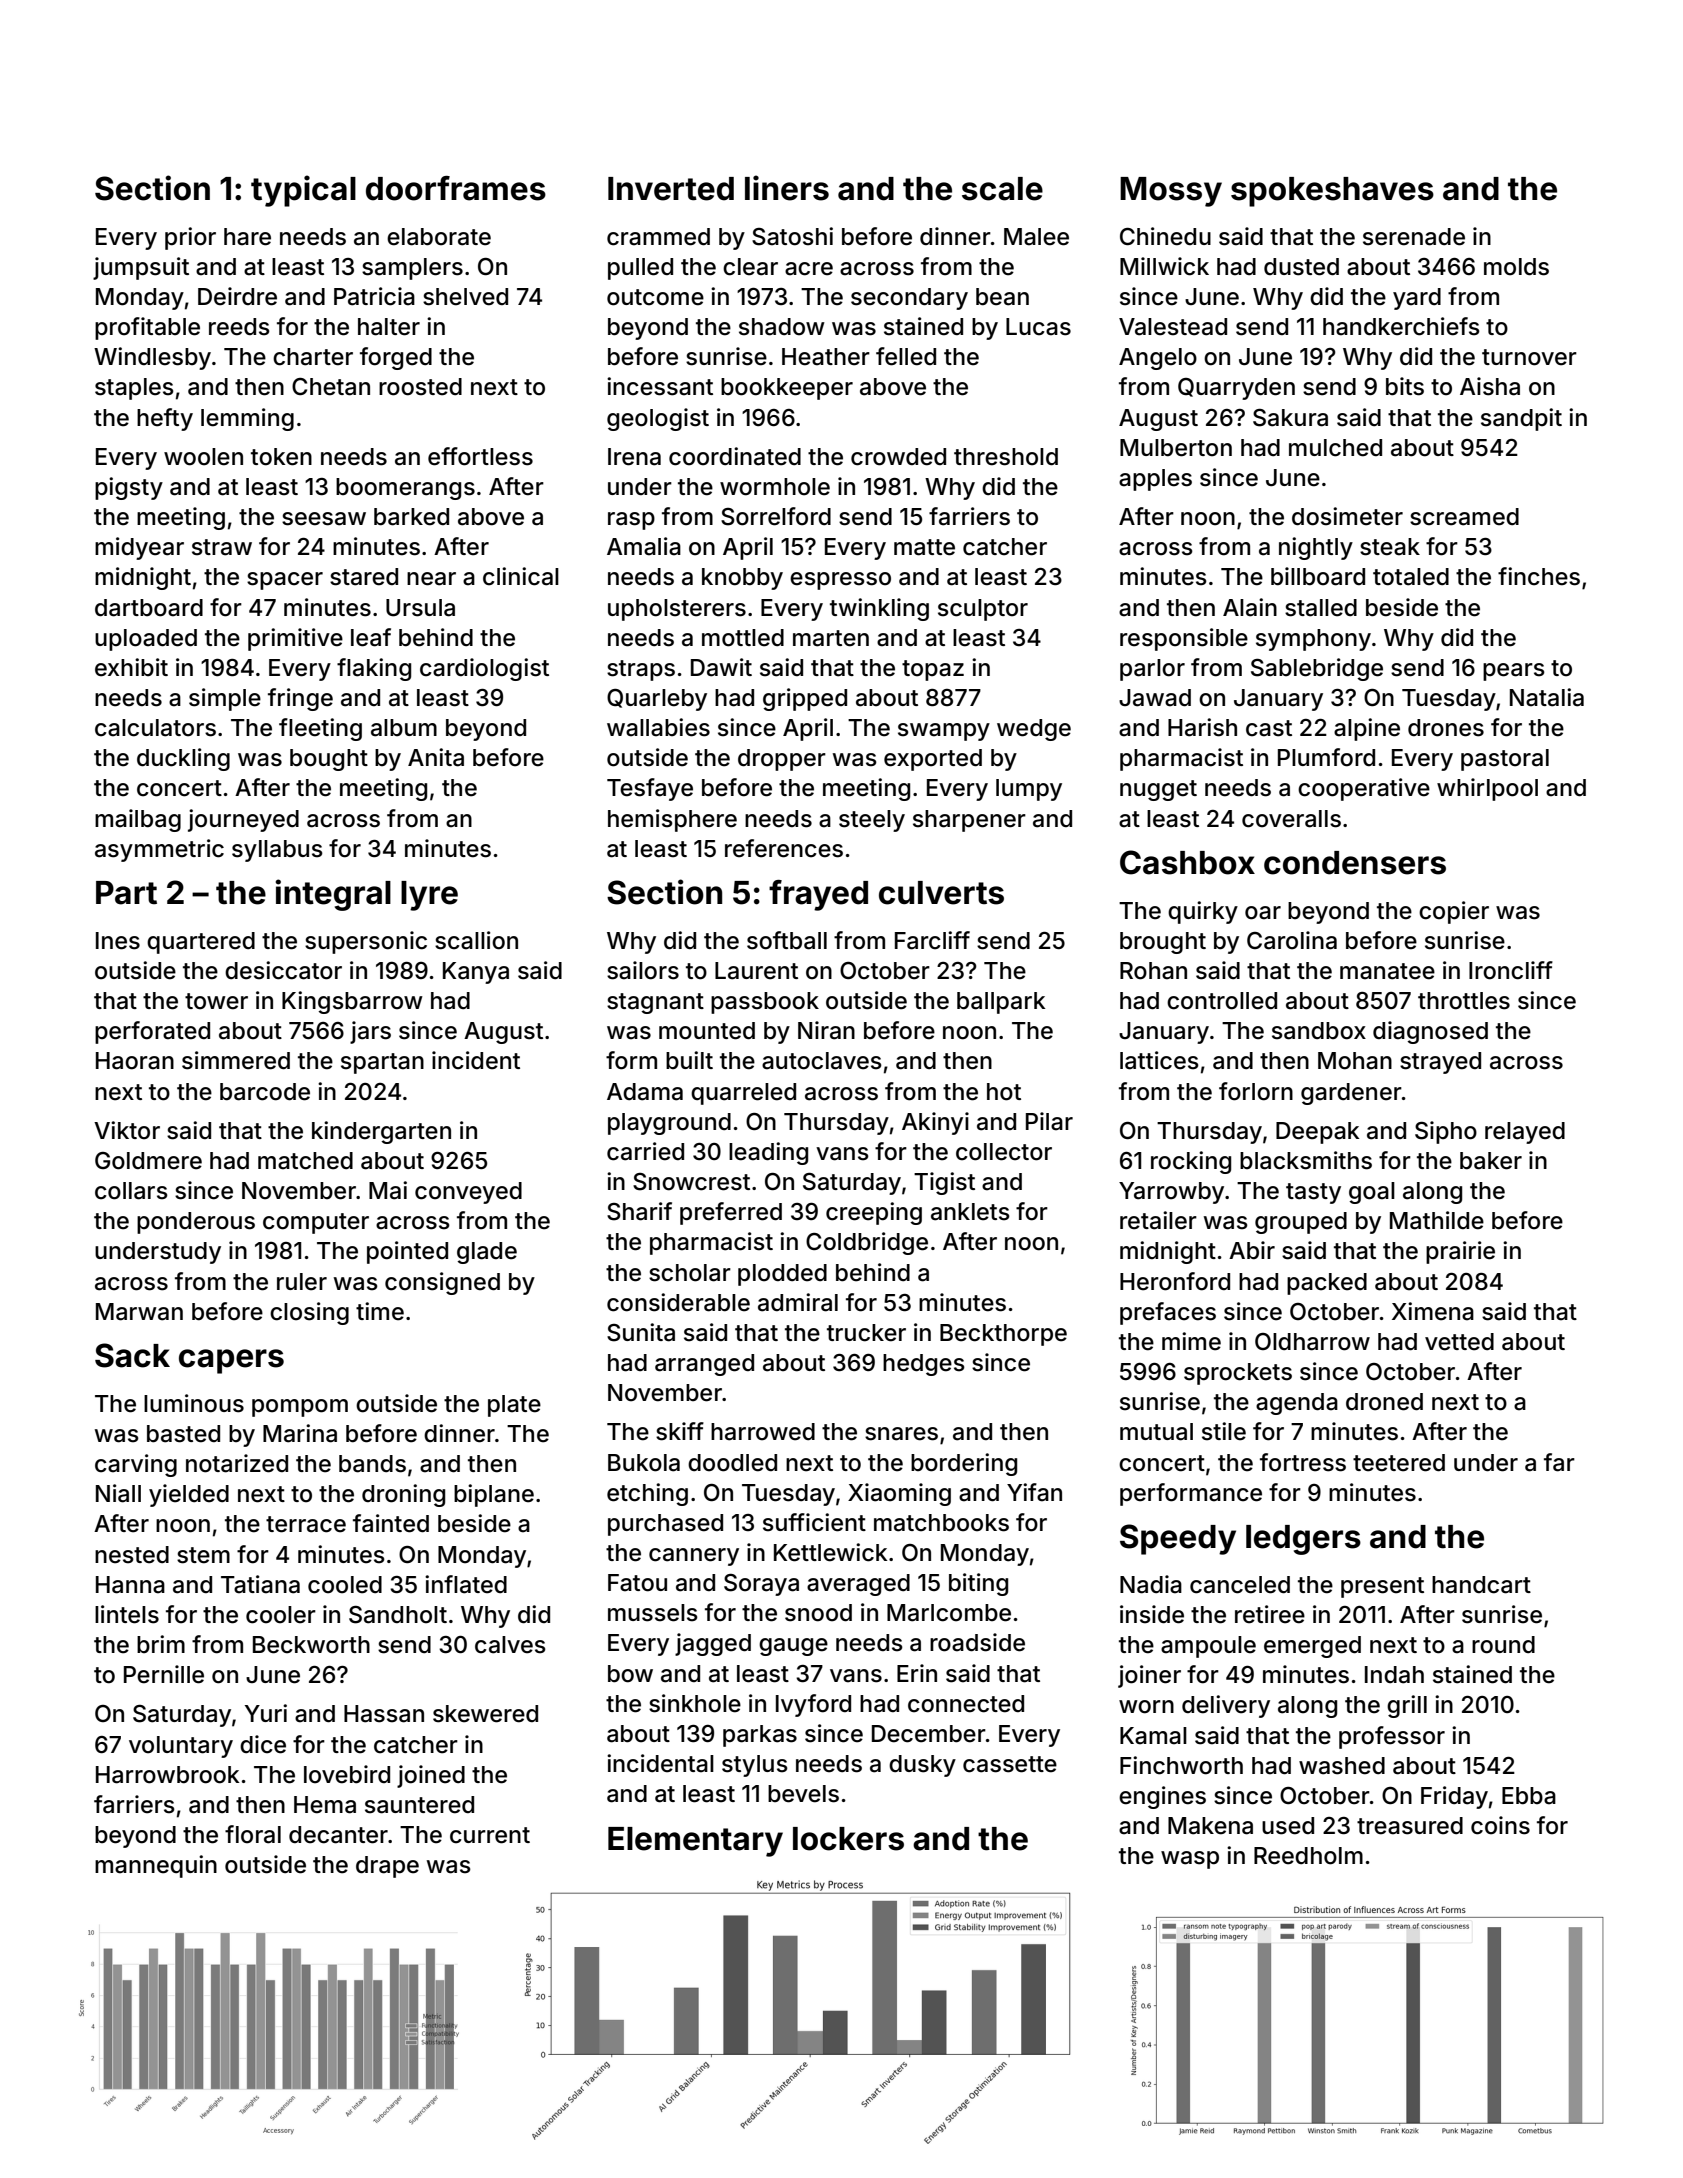  What do you see at coordinates (1327, 1284) in the screenshot?
I see `packed` at bounding box center [1327, 1284].
